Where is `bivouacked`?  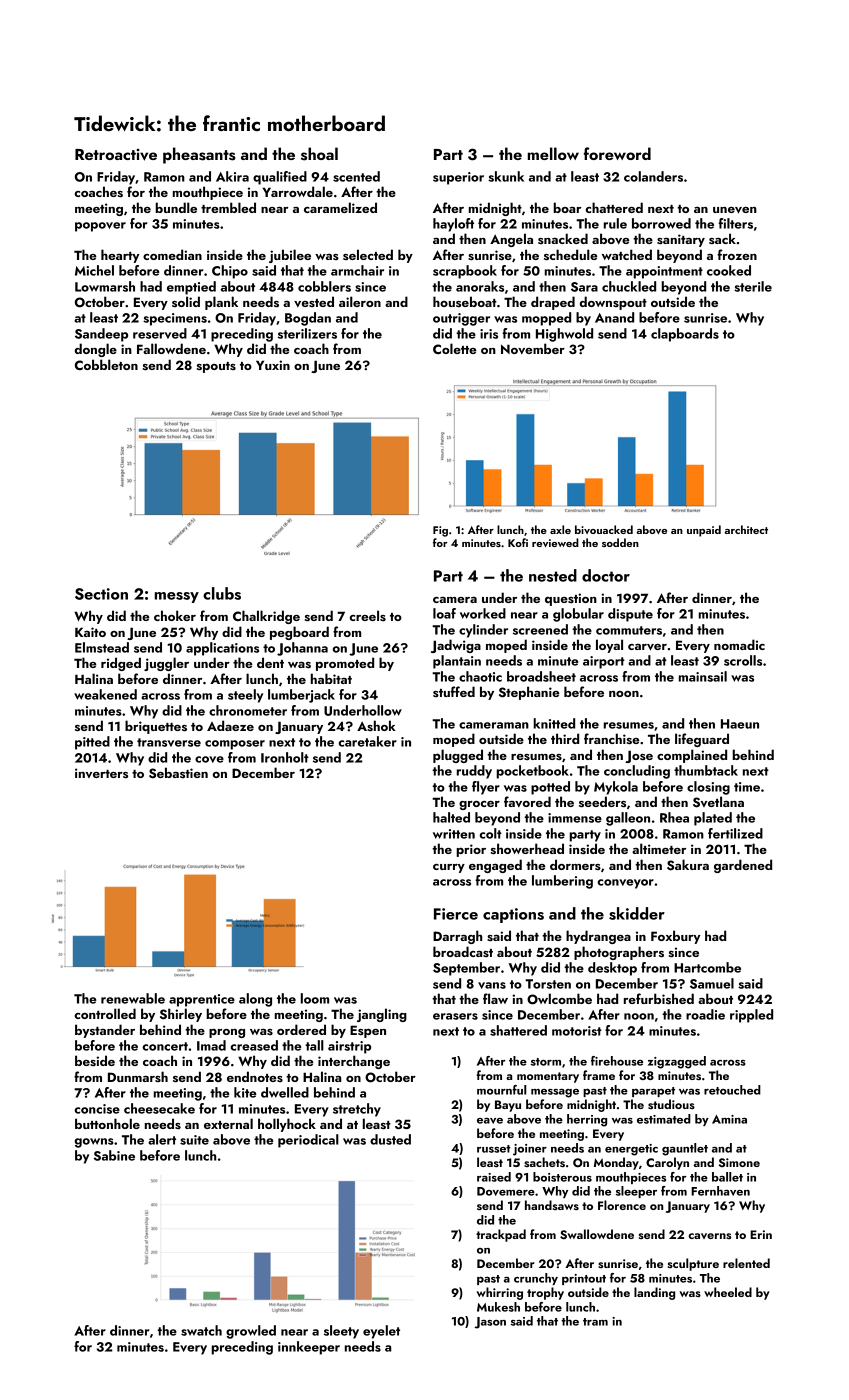 bivouacked is located at coordinates (604, 529).
